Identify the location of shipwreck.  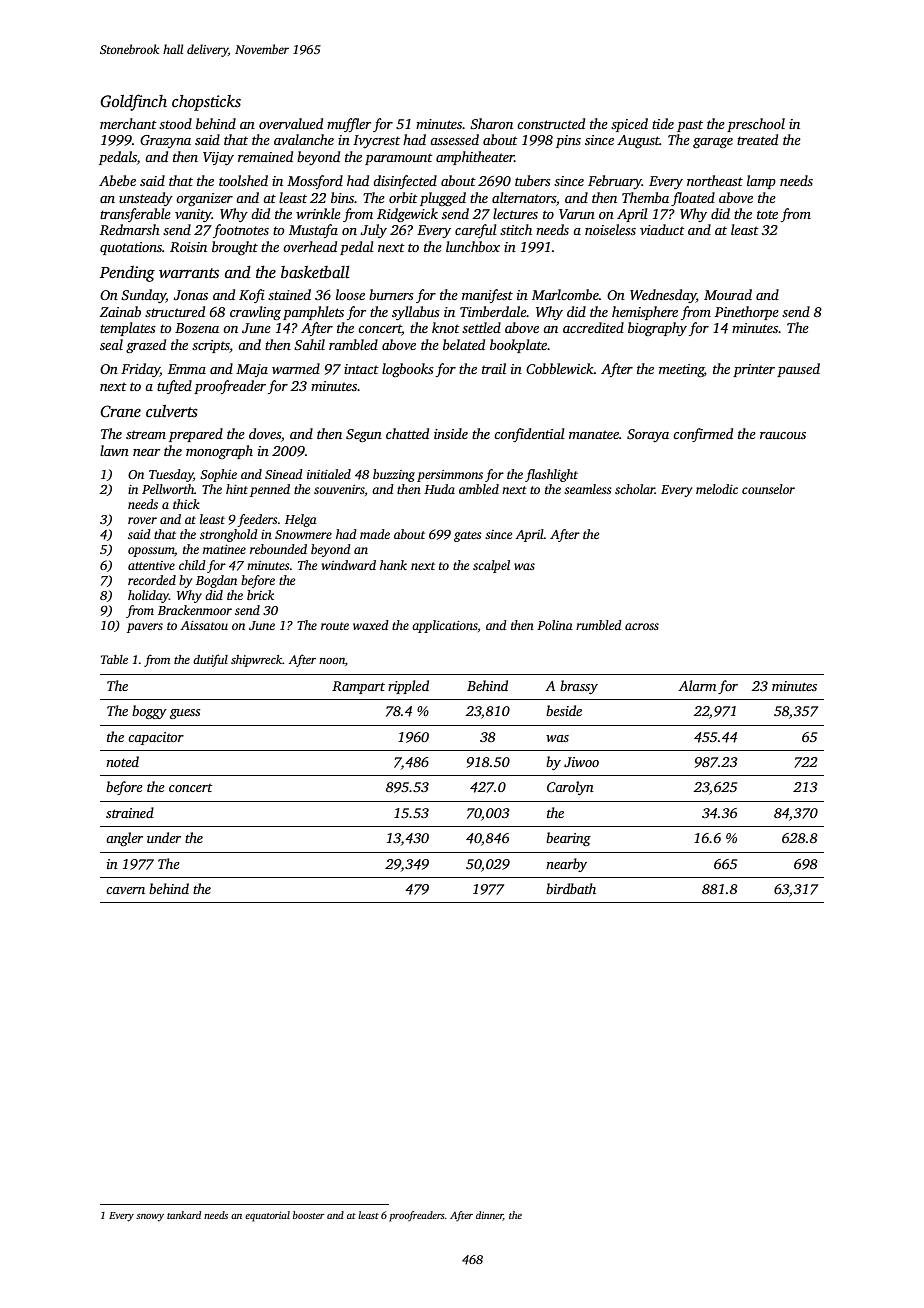
(257, 661).
